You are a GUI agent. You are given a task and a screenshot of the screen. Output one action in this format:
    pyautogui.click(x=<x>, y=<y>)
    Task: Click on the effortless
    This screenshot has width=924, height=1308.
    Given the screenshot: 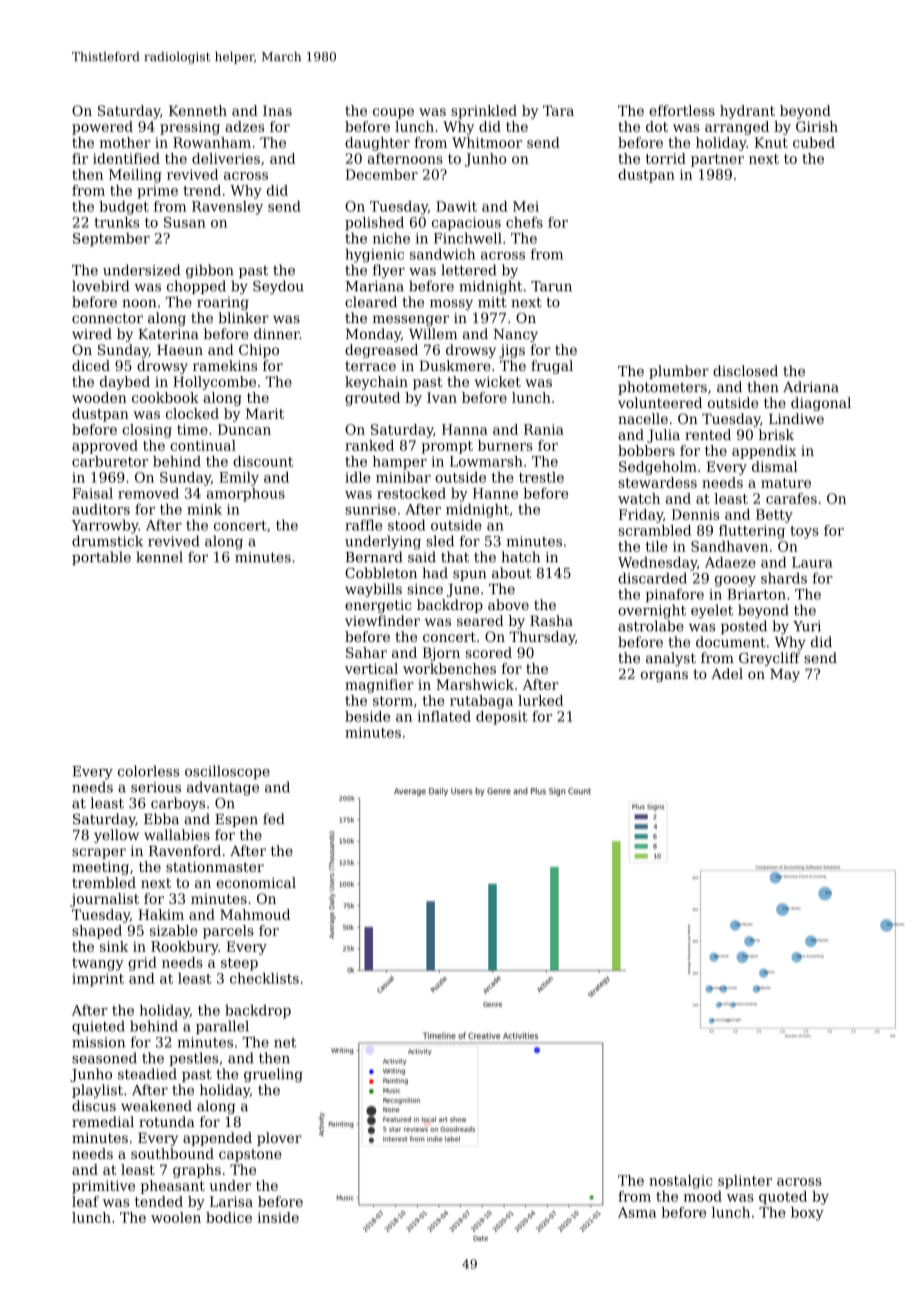 What is the action you would take?
    pyautogui.click(x=682, y=110)
